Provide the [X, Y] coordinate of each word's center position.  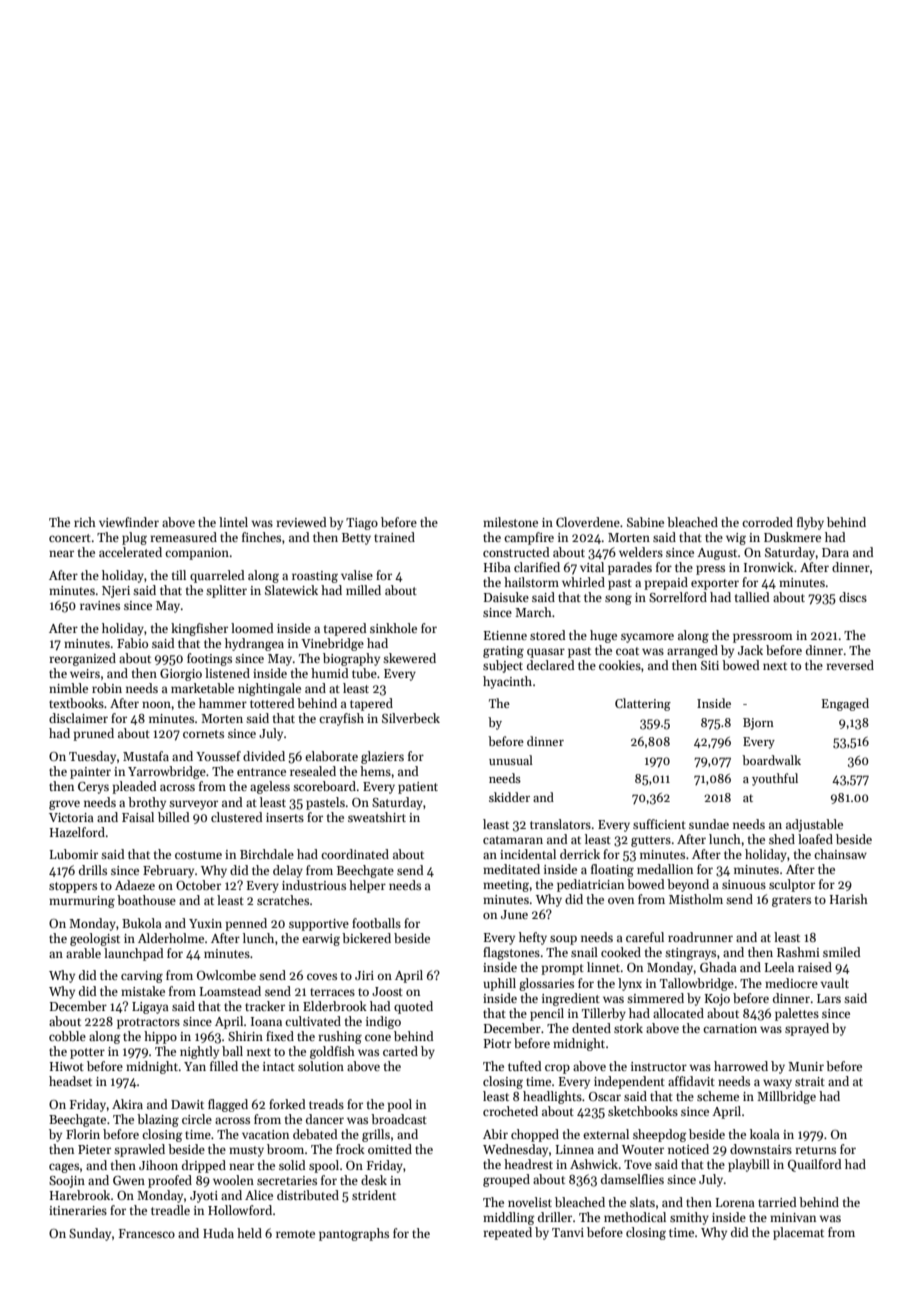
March [533, 612]
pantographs [354, 1234]
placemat [798, 1233]
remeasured [183, 537]
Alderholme [171, 938]
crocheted [510, 1111]
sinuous [744, 884]
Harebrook [80, 1195]
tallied [752, 597]
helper [367, 886]
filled [224, 1066]
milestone [510, 522]
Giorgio [181, 675]
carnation [730, 1028]
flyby [810, 523]
